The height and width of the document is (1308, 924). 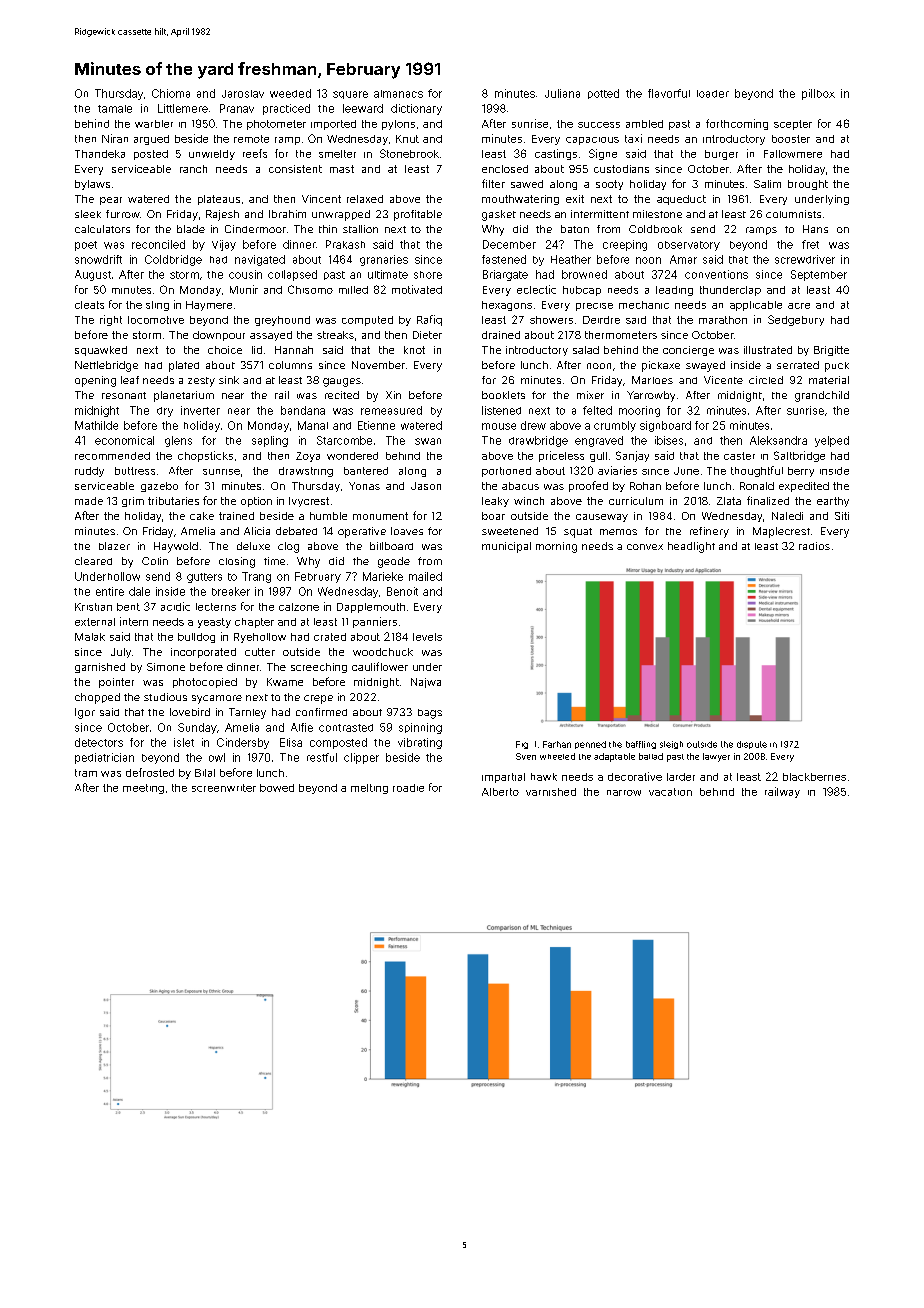 I want to click on lovebird, so click(x=190, y=712).
